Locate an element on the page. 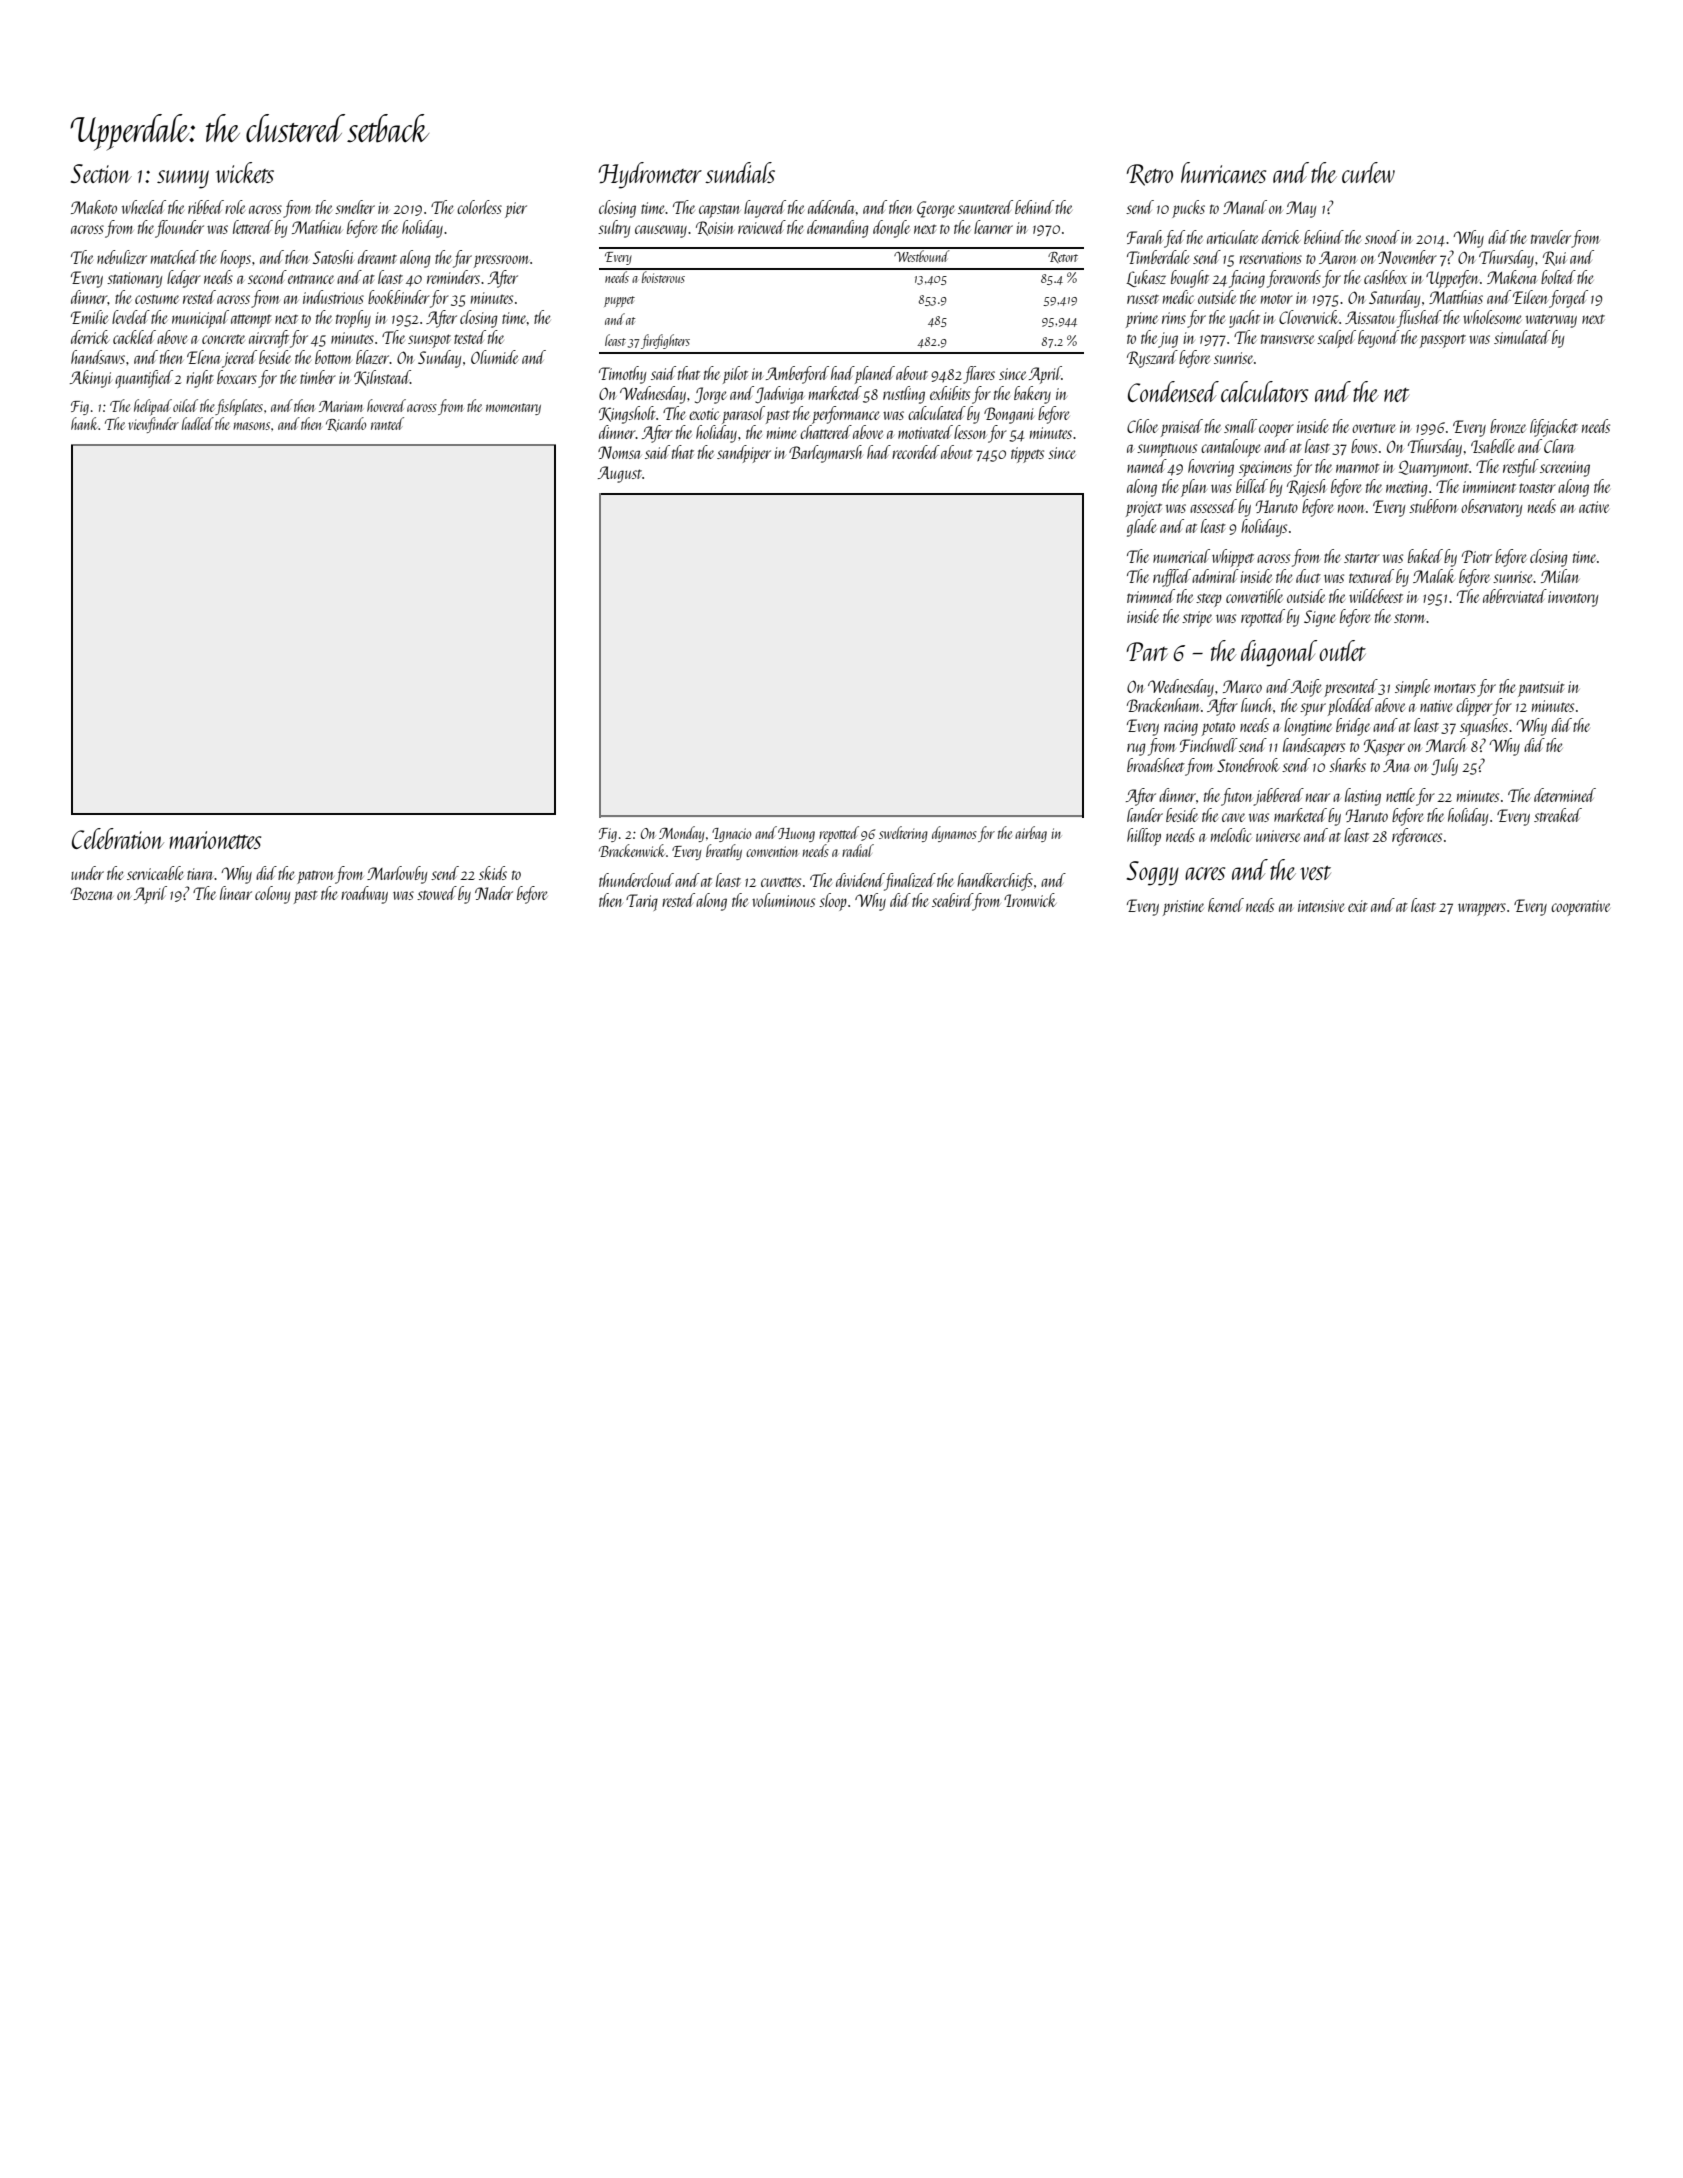  bronze is located at coordinates (1508, 426).
